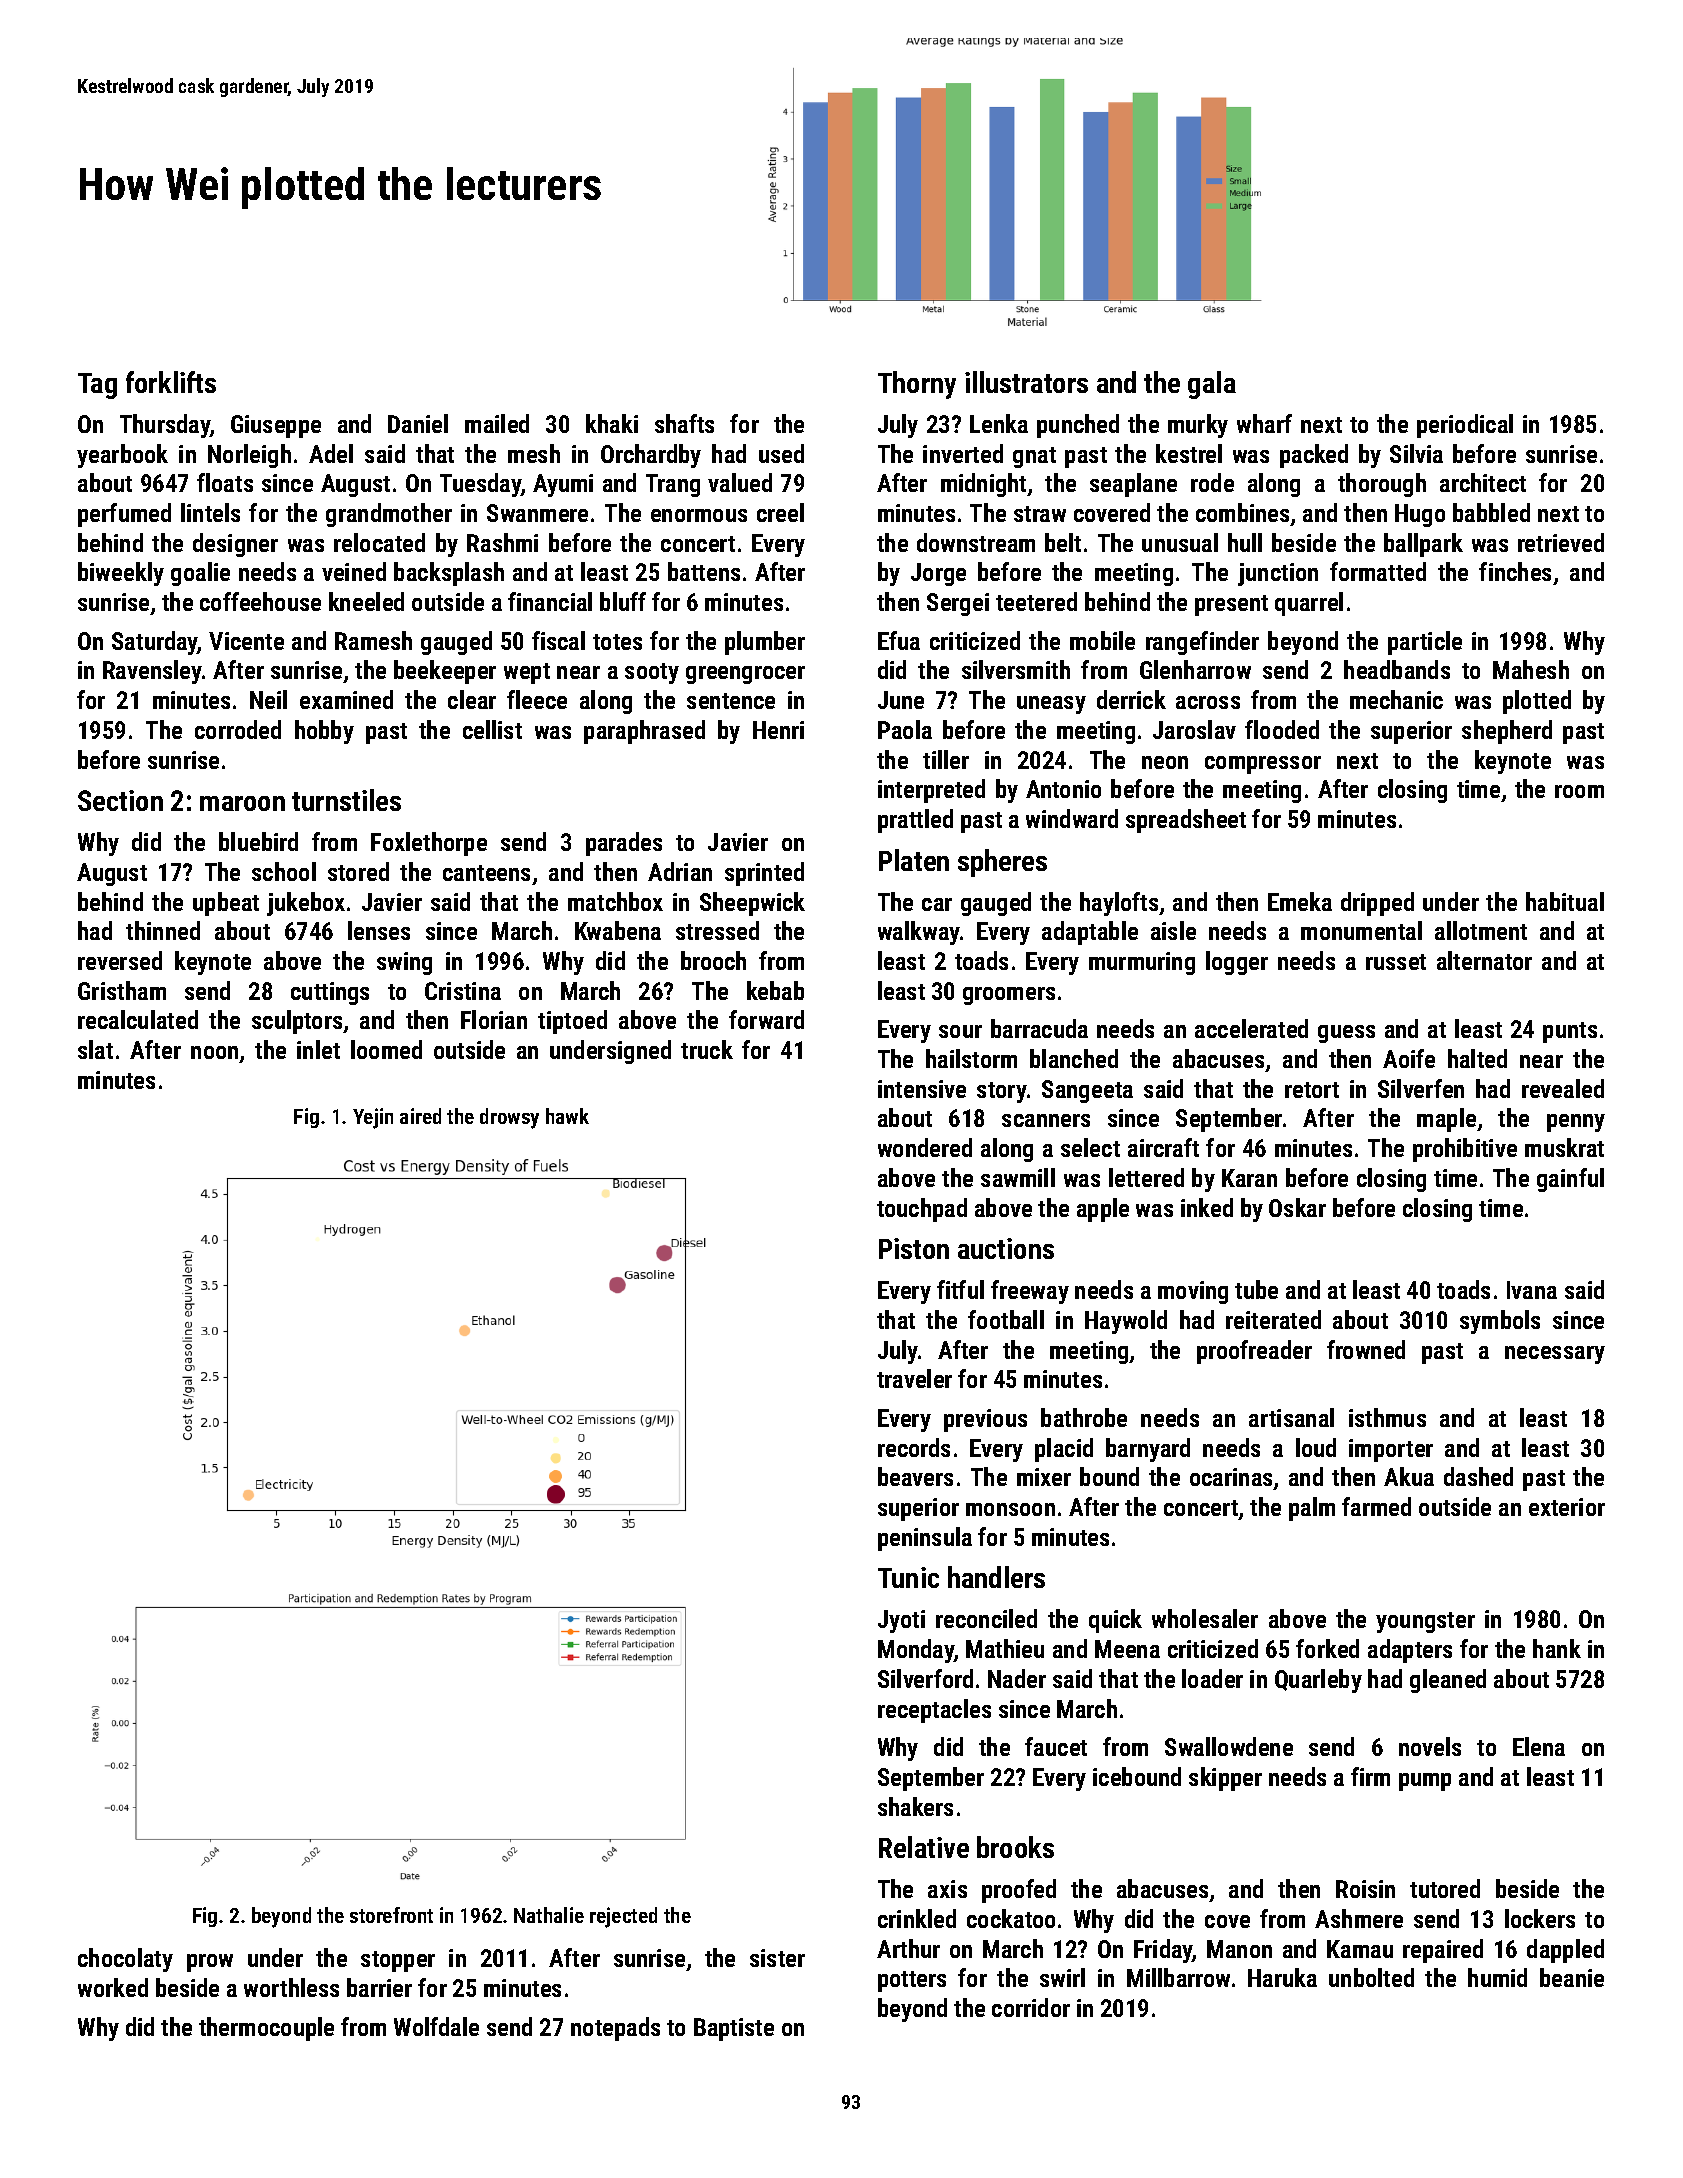 The height and width of the screenshot is (2178, 1683). What do you see at coordinates (1483, 482) in the screenshot?
I see `architect` at bounding box center [1483, 482].
